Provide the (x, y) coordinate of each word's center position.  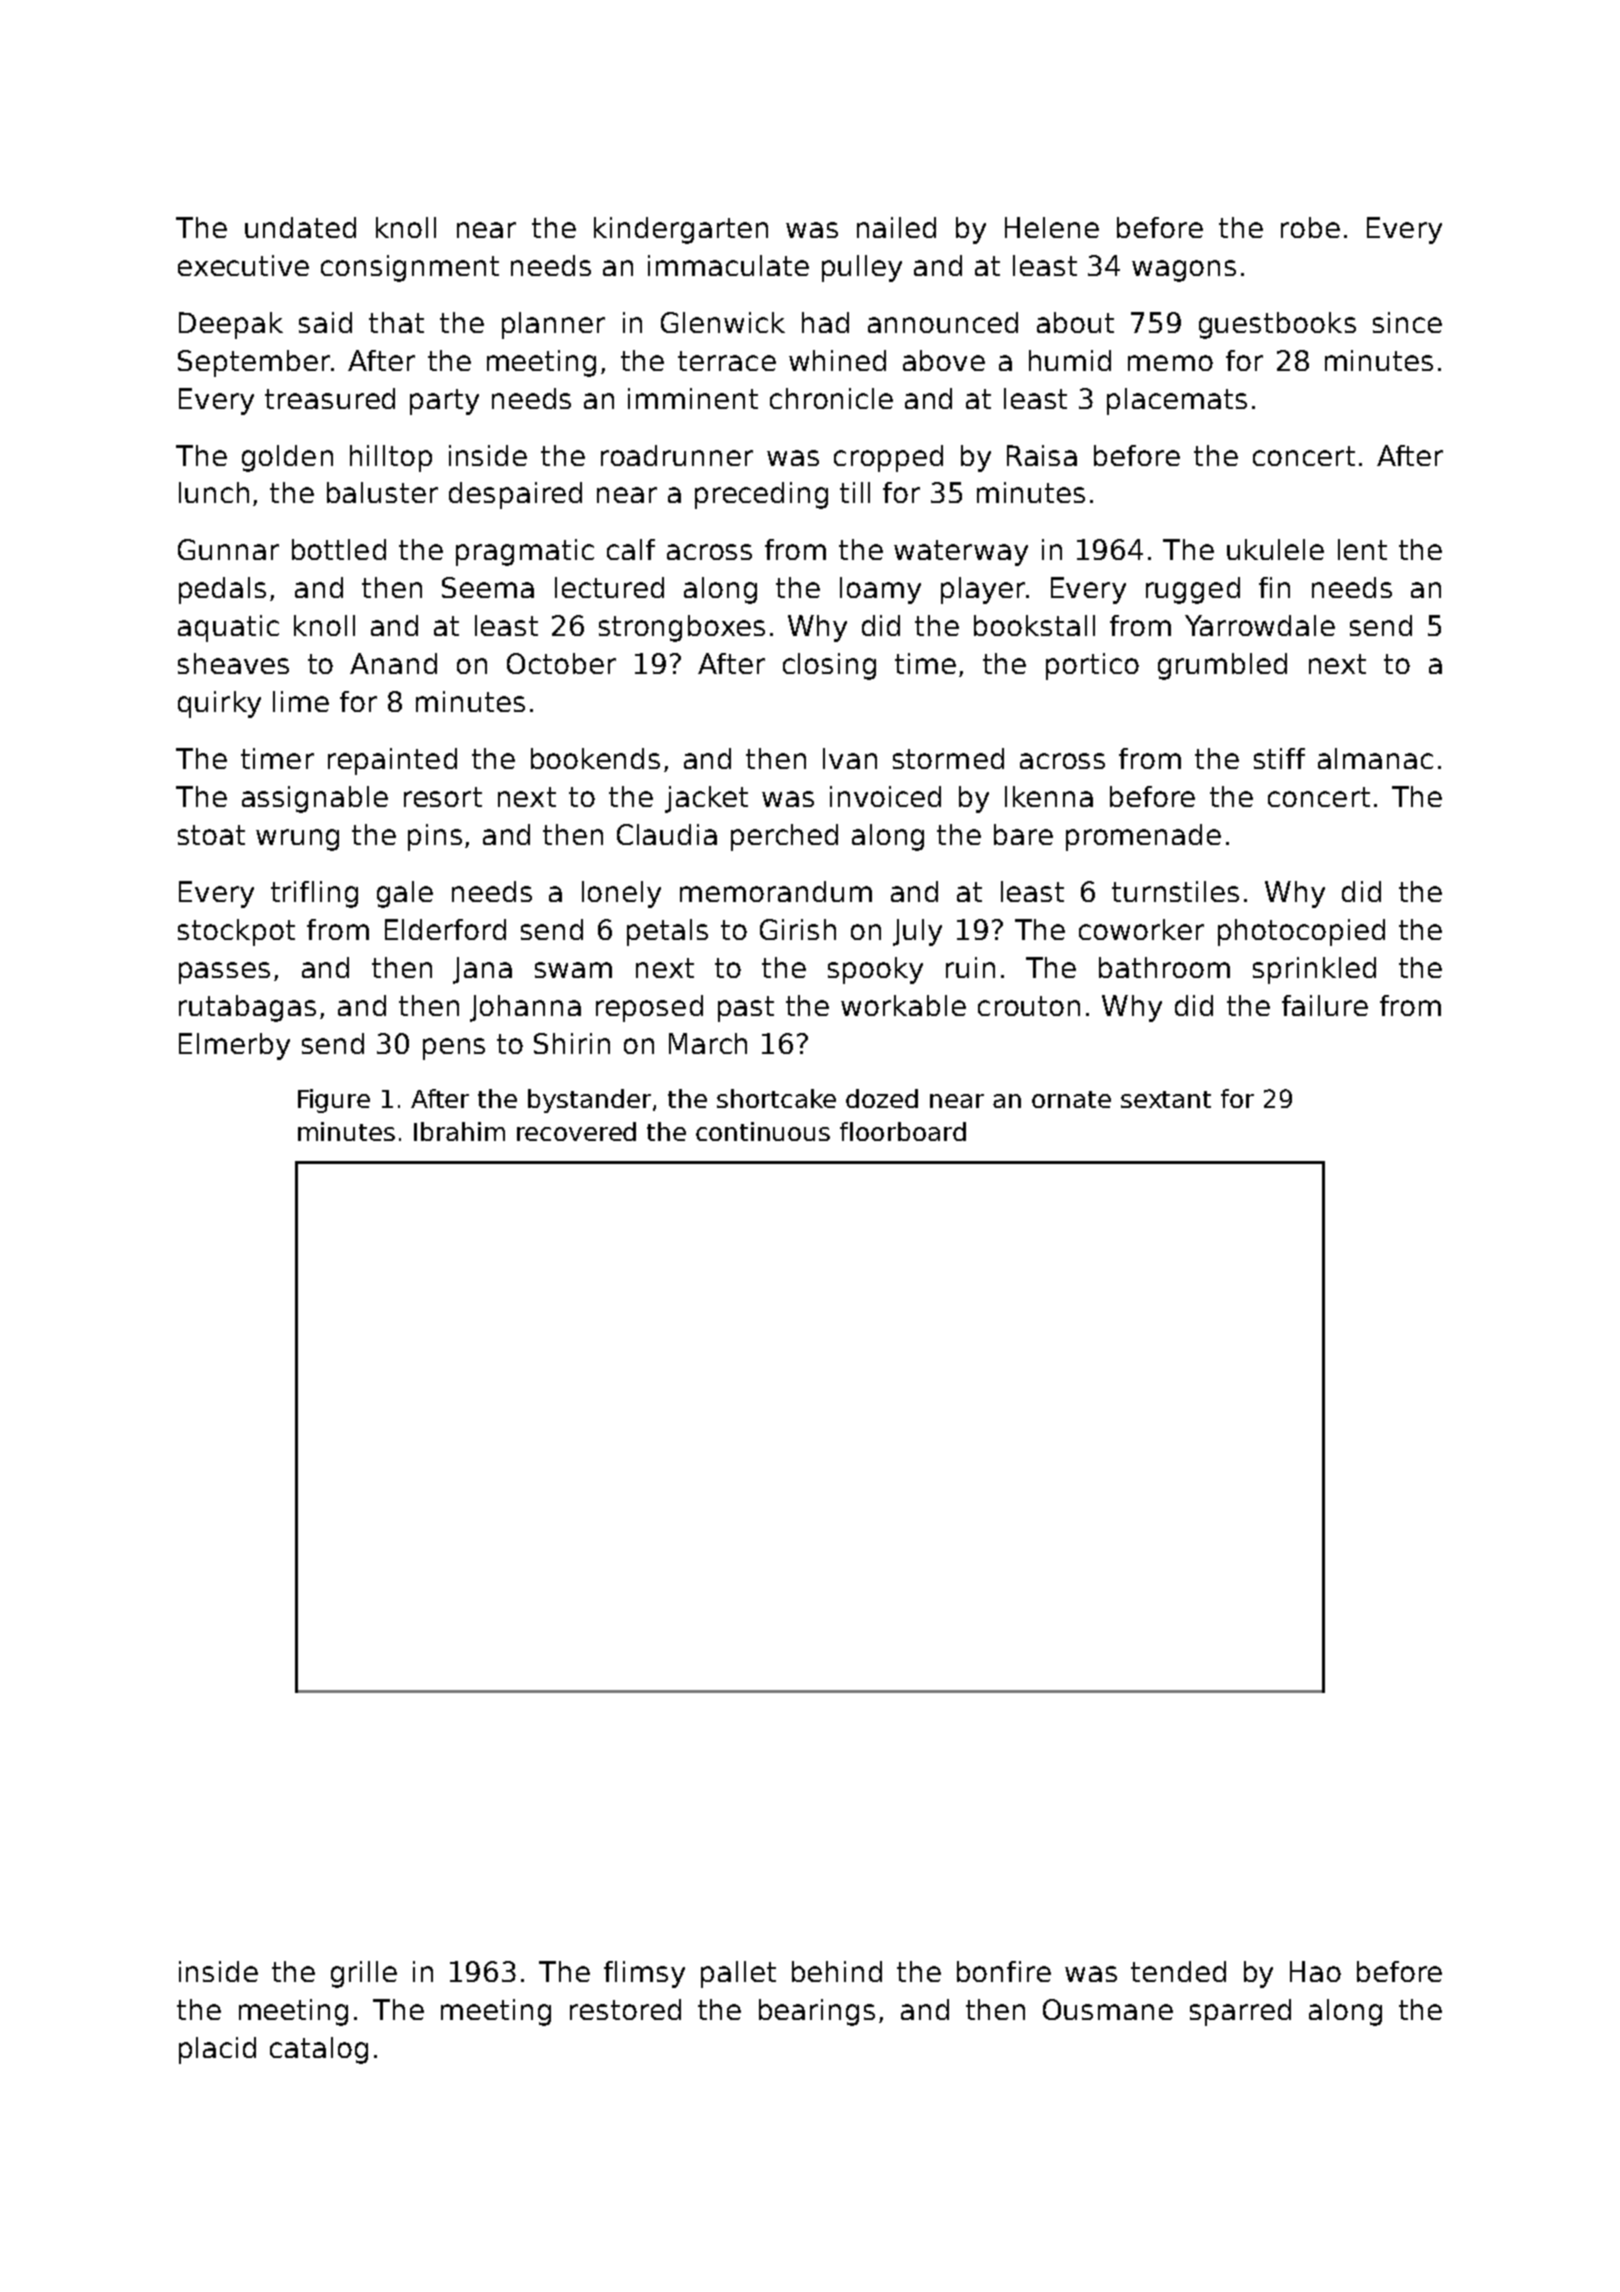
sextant (1166, 1099)
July (917, 932)
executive (243, 265)
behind (837, 1971)
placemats (1177, 401)
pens (454, 1049)
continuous (763, 1131)
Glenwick (723, 322)
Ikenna (1049, 796)
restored (625, 2009)
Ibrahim (459, 1131)
